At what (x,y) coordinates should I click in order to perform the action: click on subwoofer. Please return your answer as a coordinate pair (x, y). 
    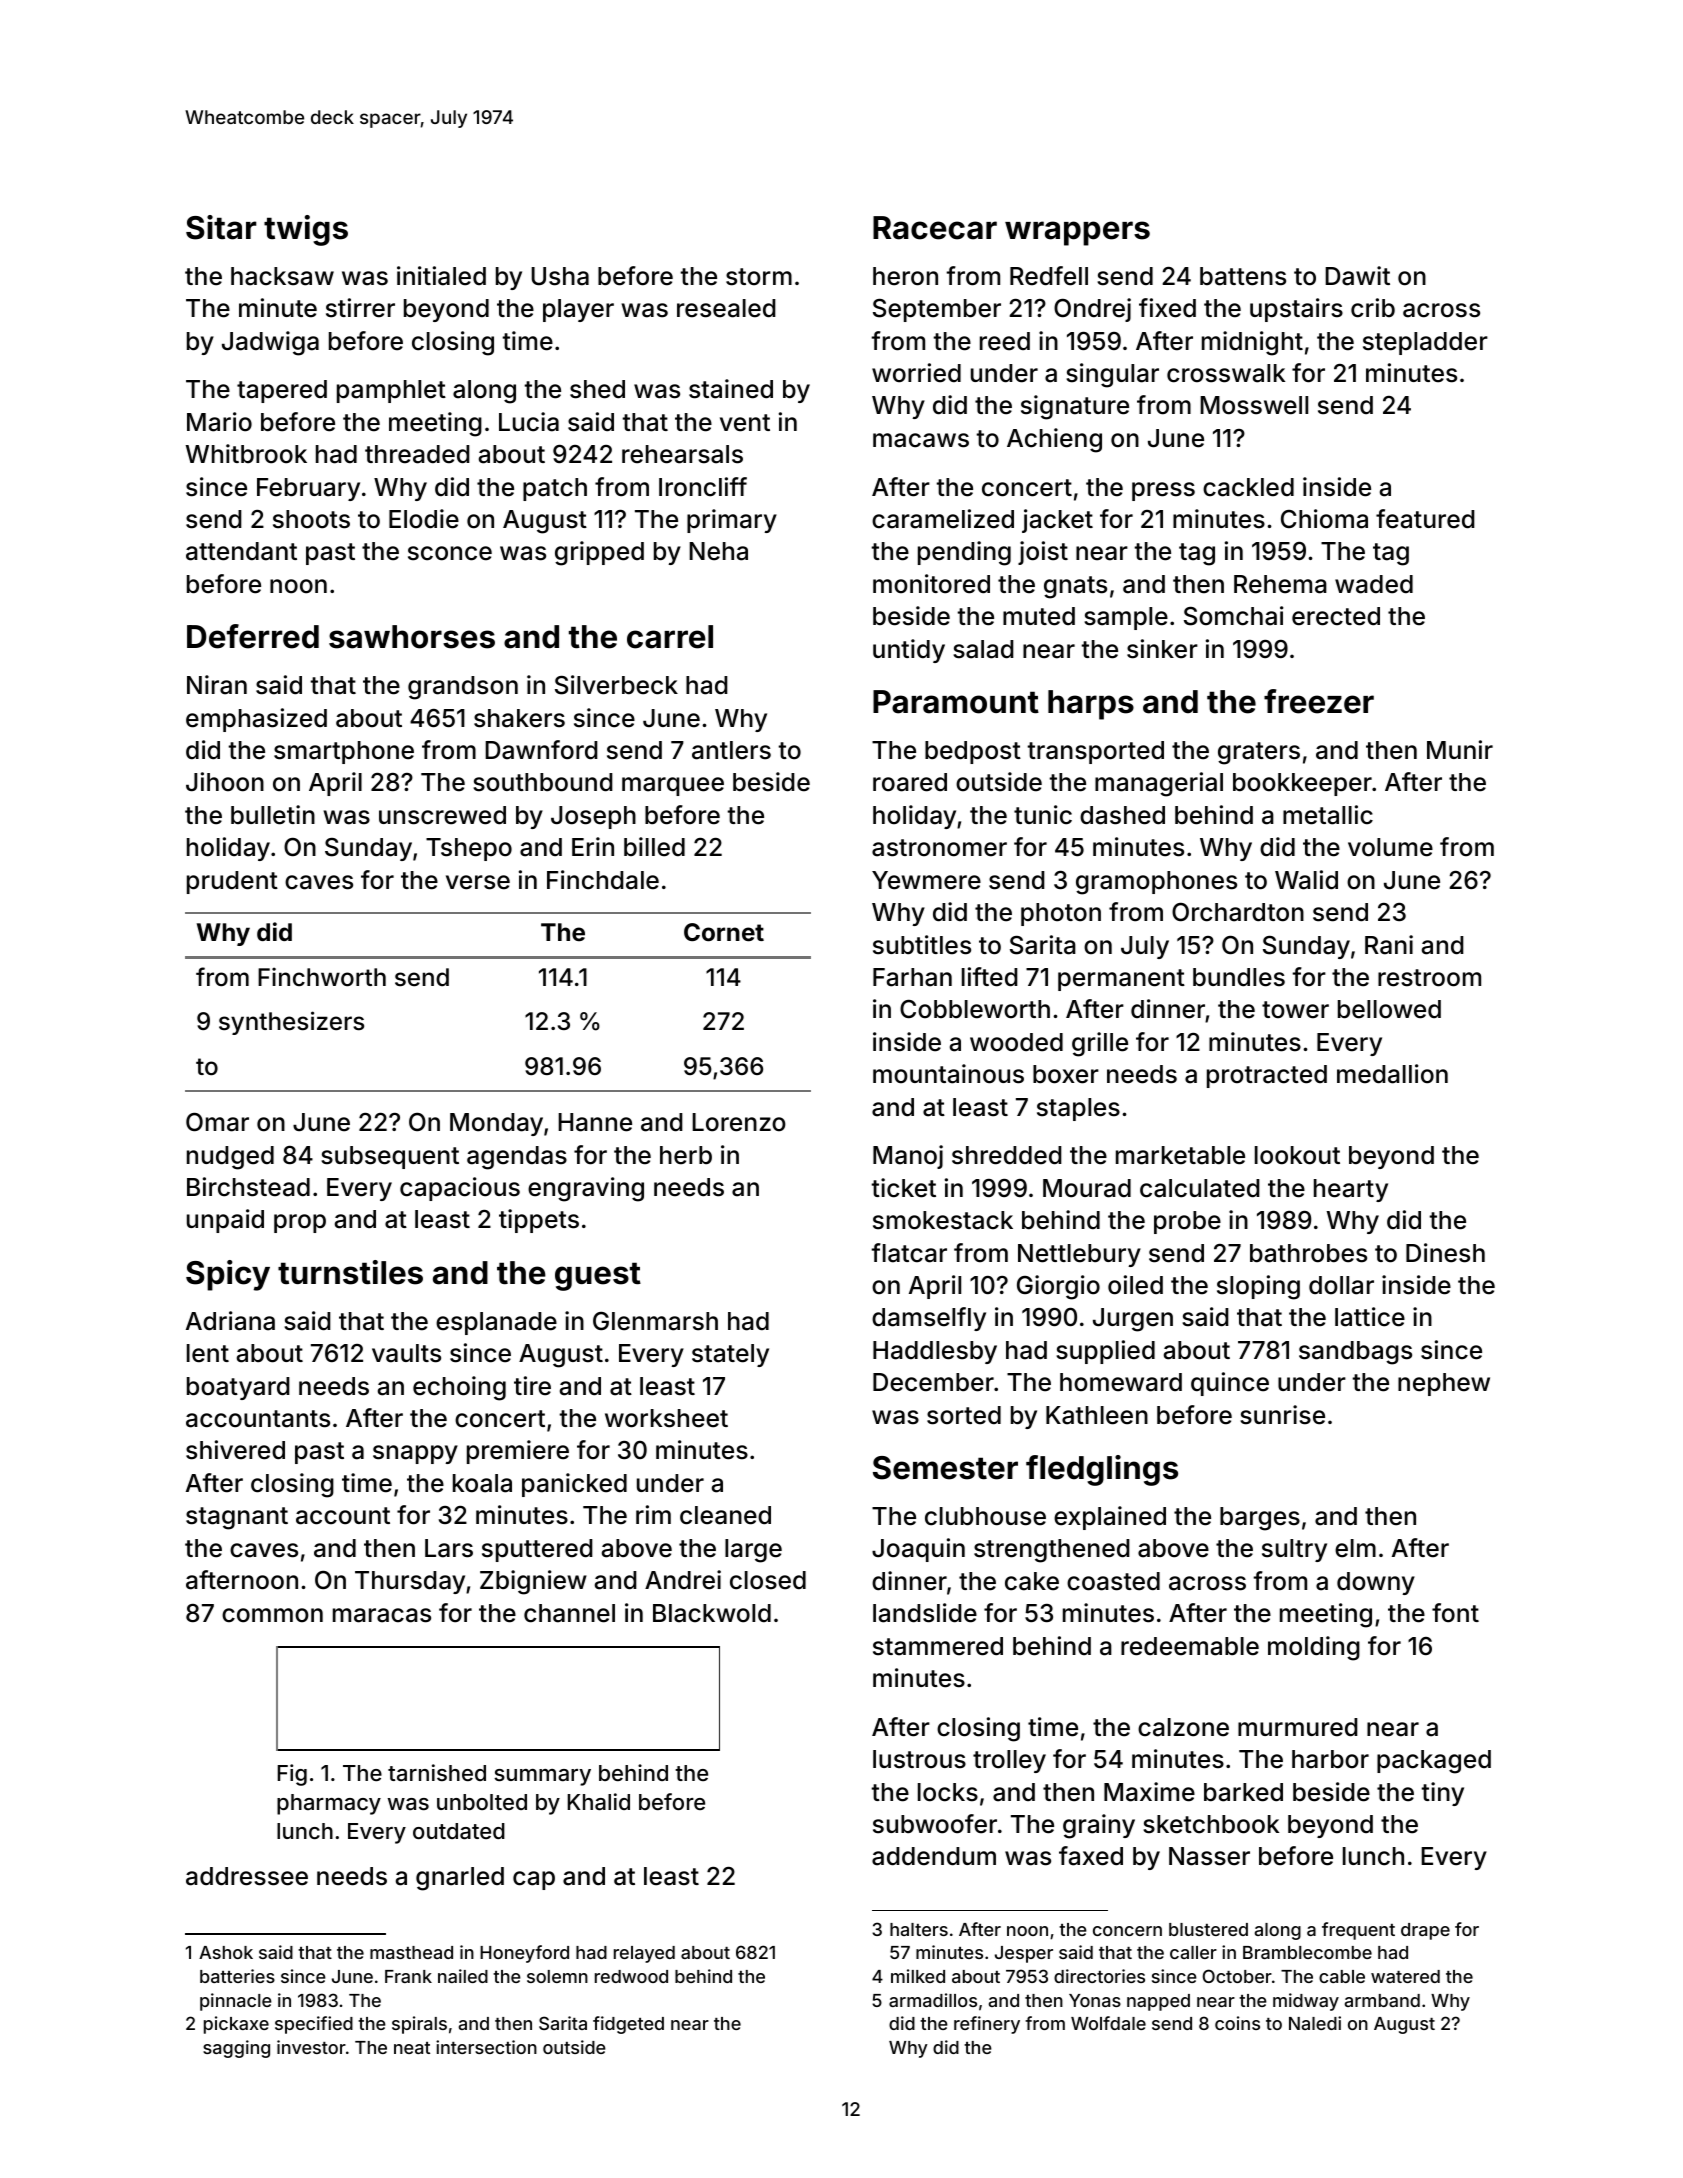
    Looking at the image, I should click on (935, 1824).
